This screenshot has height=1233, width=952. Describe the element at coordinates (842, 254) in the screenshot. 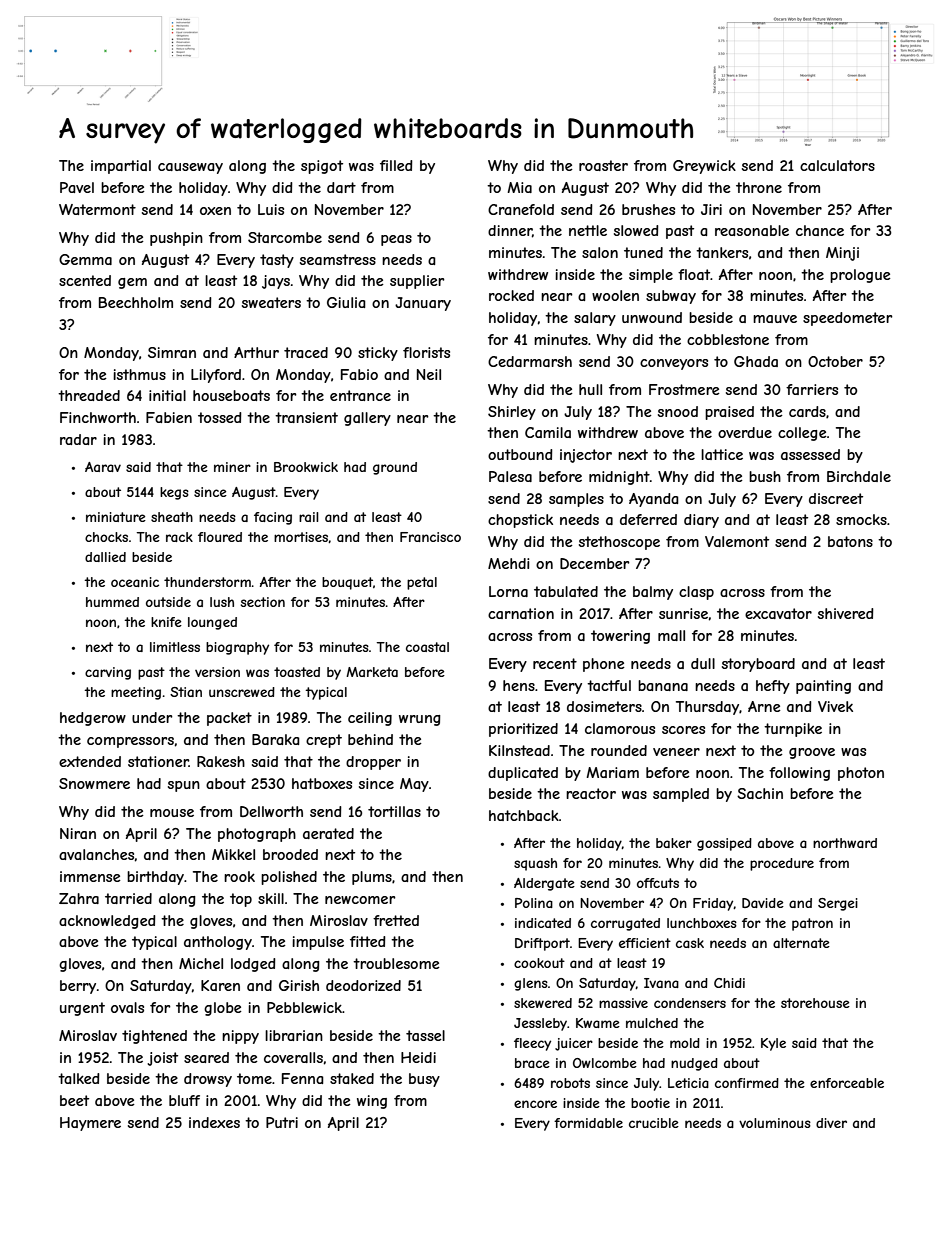

I see `Minji` at that location.
